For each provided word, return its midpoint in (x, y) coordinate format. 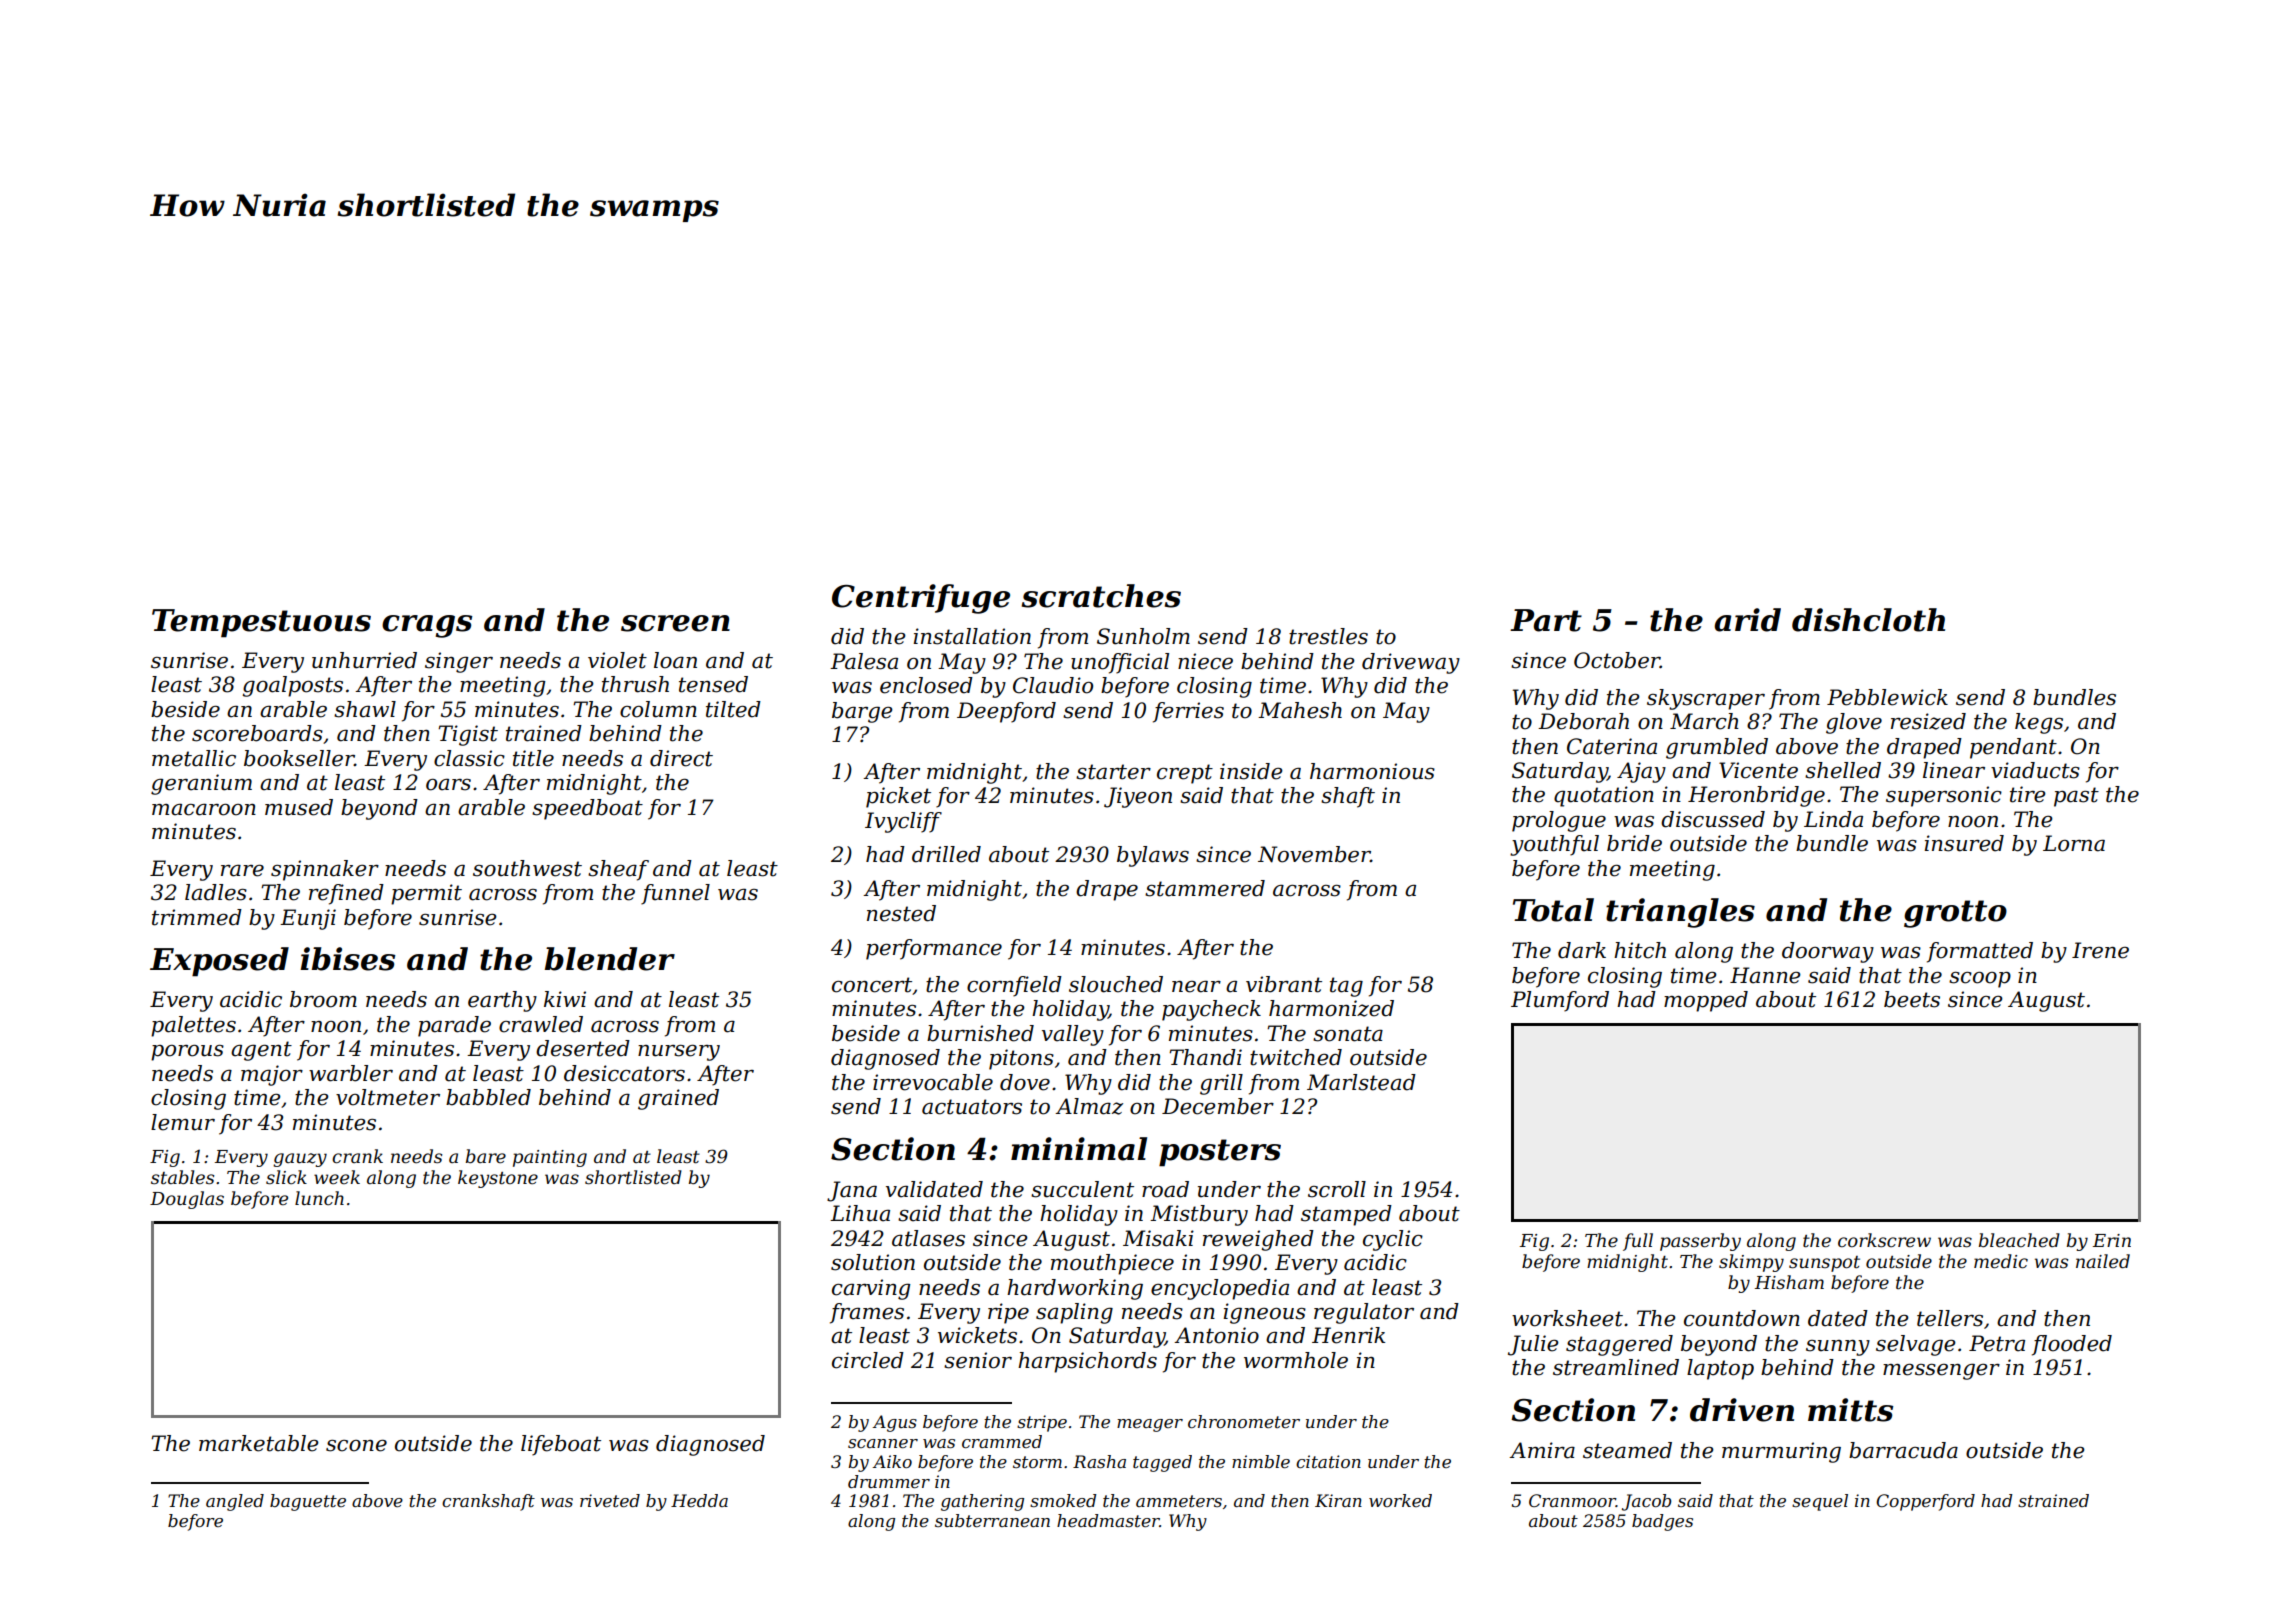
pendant (2013, 748)
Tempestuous (261, 623)
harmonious (1372, 771)
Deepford (1006, 712)
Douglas (187, 1200)
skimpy (1751, 1263)
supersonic (1944, 796)
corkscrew (1884, 1240)
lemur (183, 1122)
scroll (1337, 1189)
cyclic (1393, 1240)
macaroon (204, 809)
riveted (610, 1500)
